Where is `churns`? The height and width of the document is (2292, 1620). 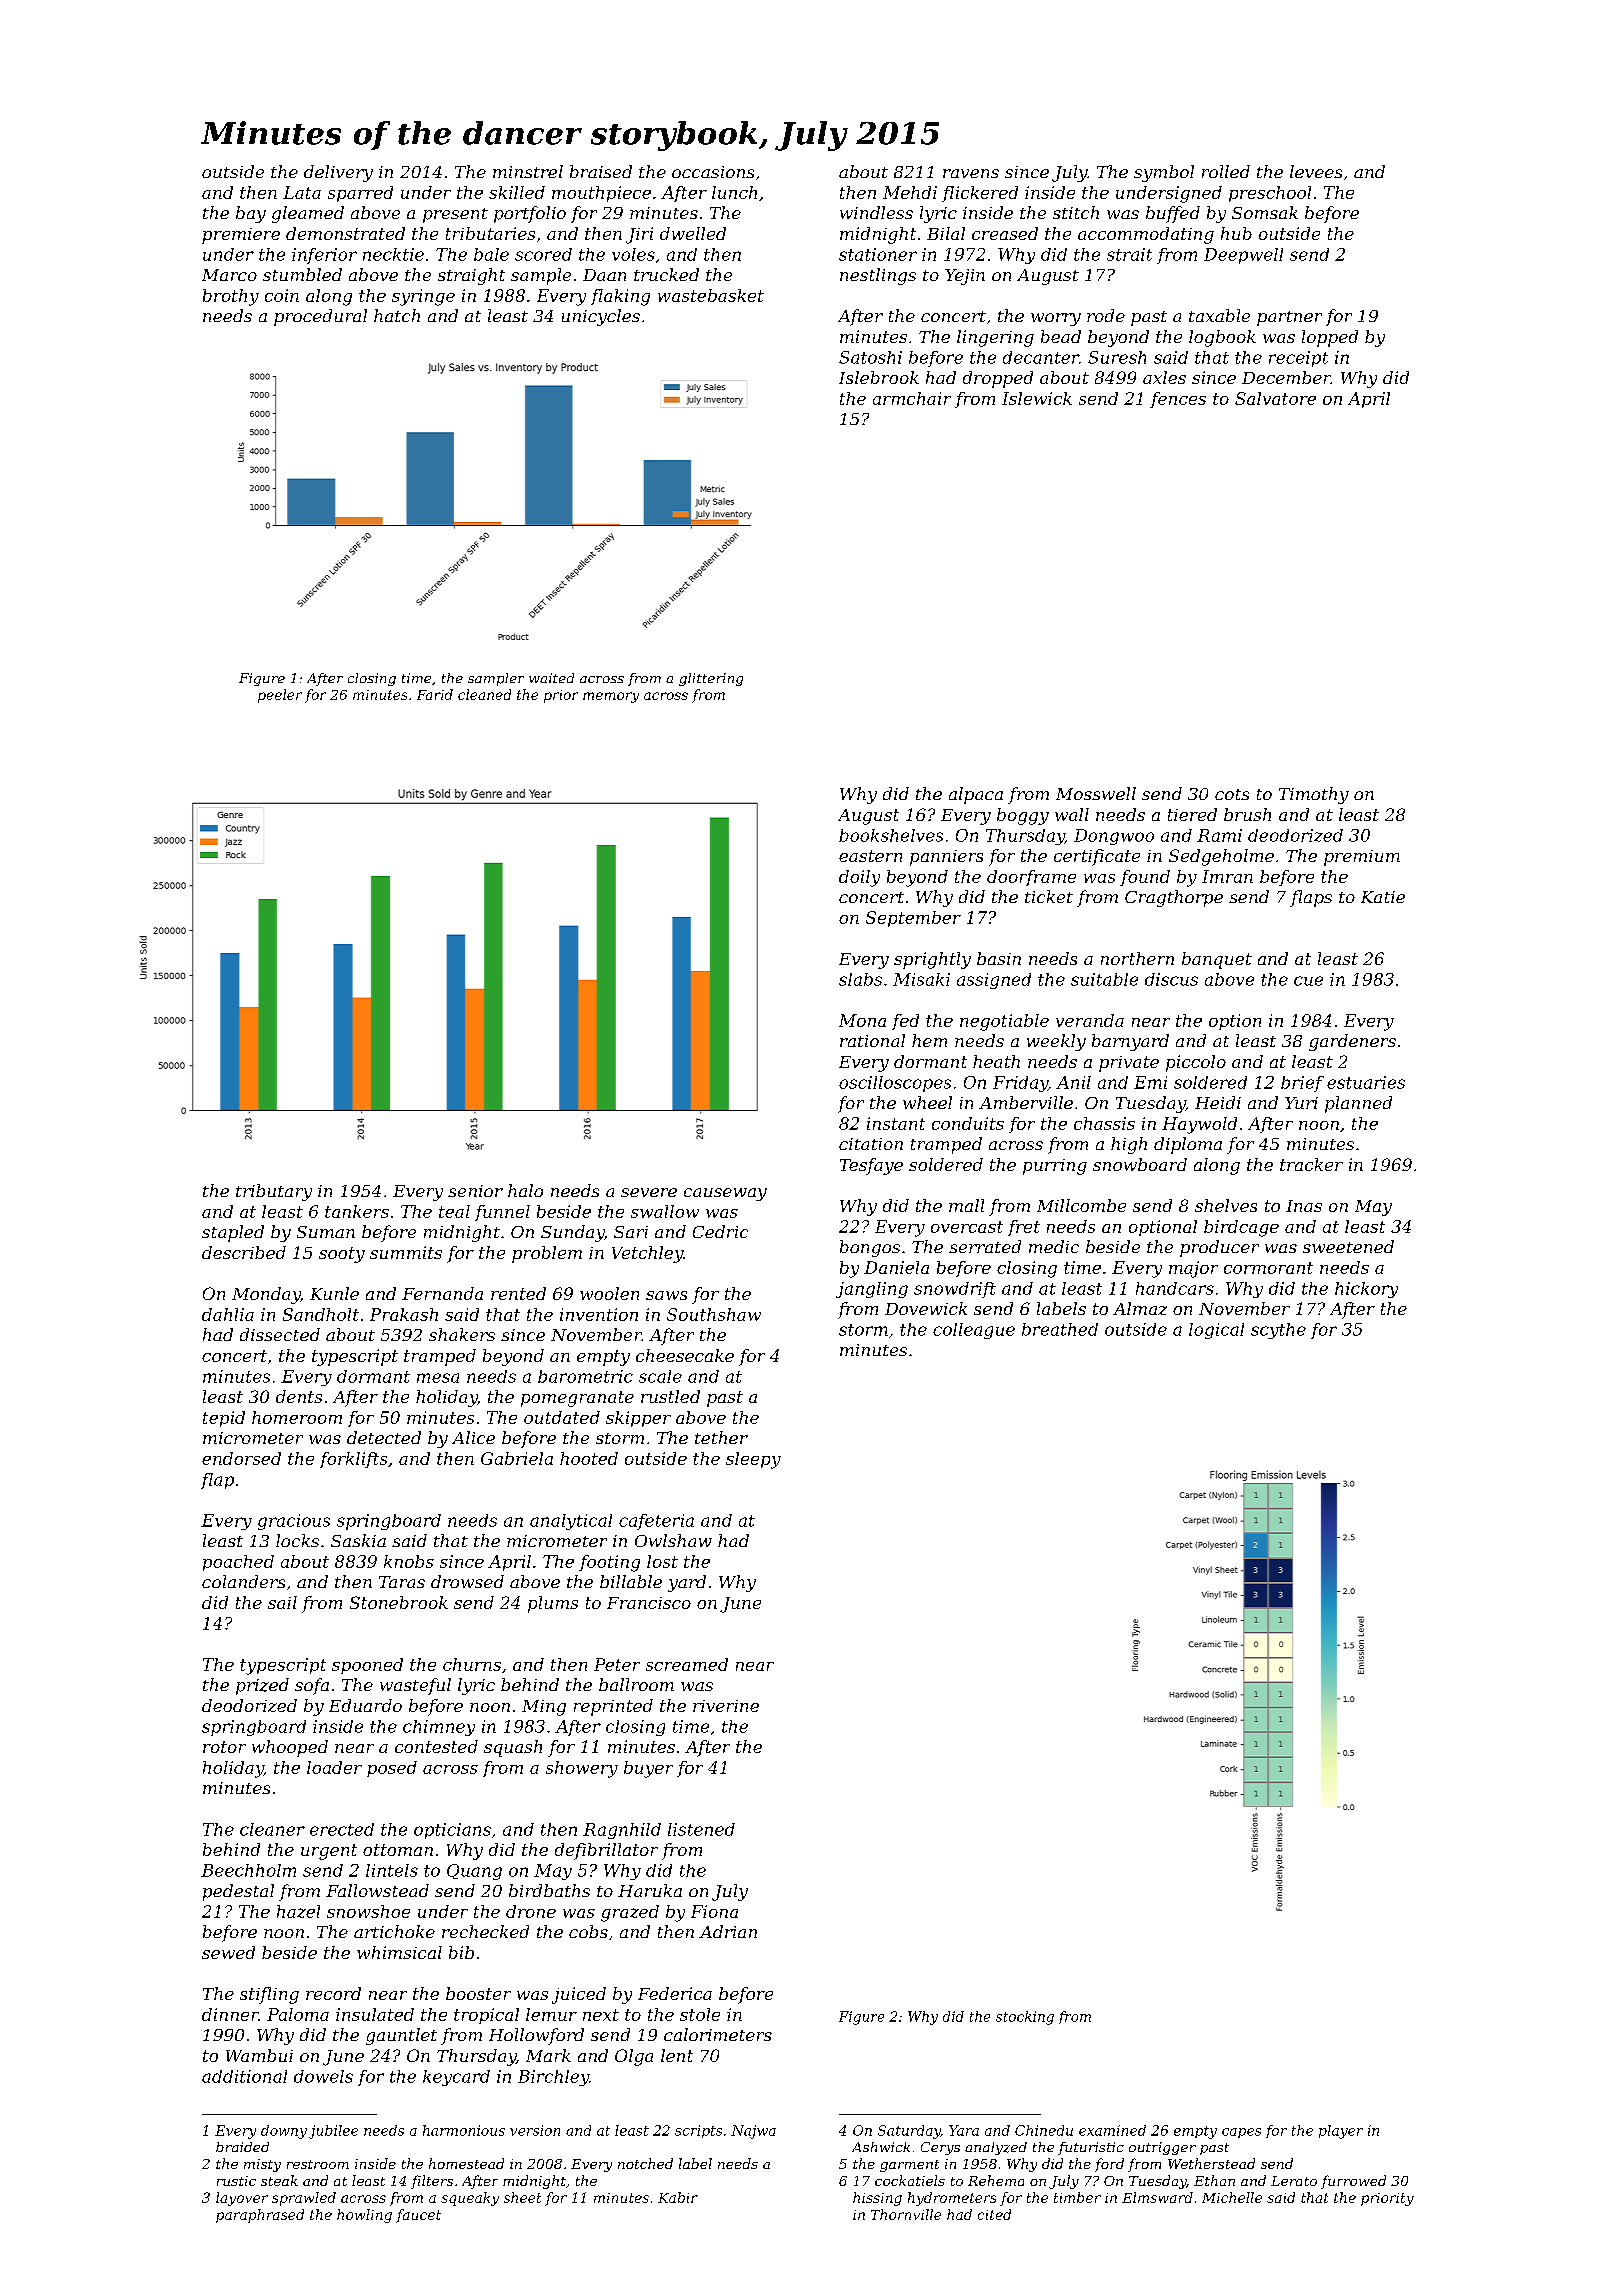 churns is located at coordinates (472, 1664).
